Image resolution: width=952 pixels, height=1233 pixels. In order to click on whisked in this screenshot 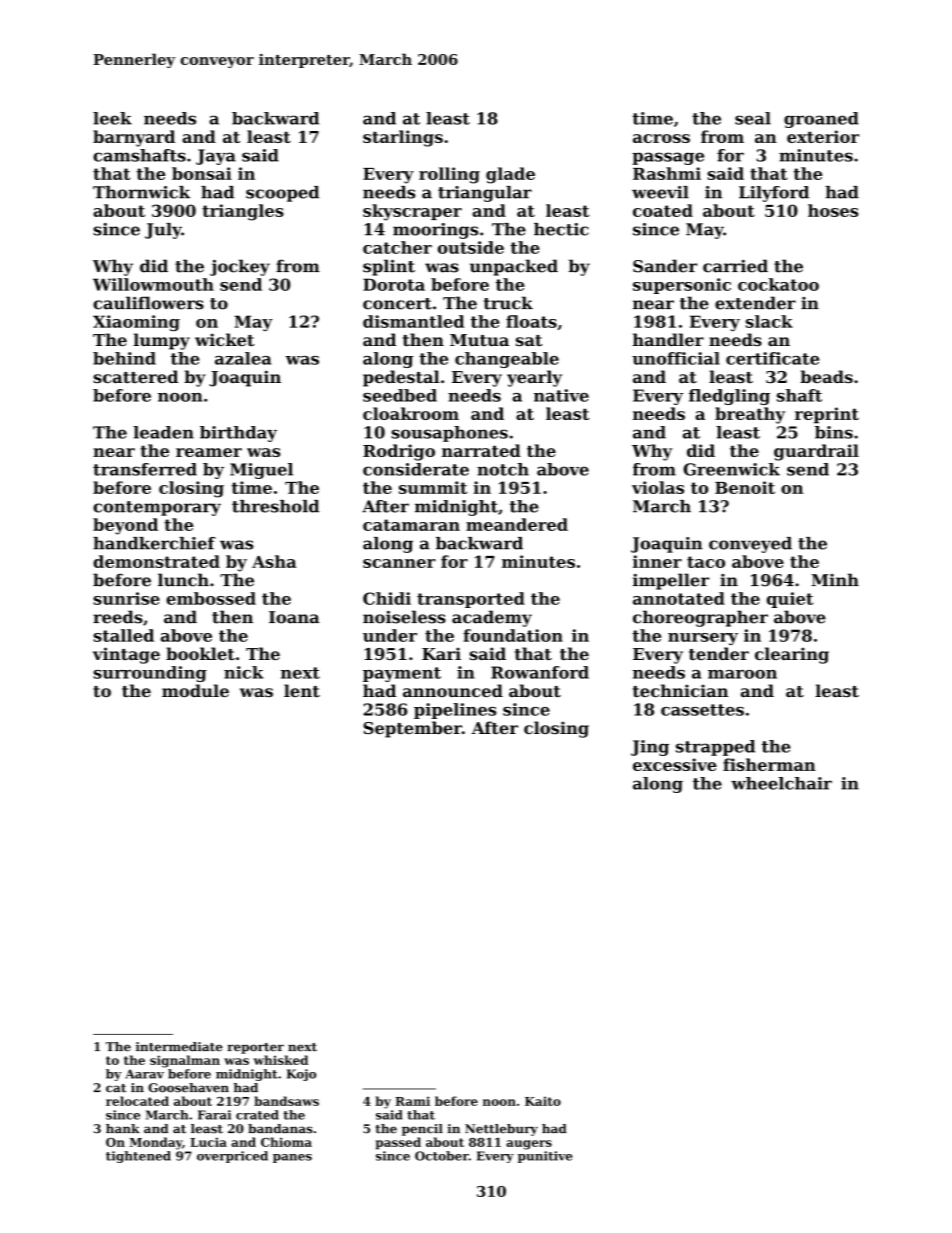, I will do `click(280, 1060)`.
